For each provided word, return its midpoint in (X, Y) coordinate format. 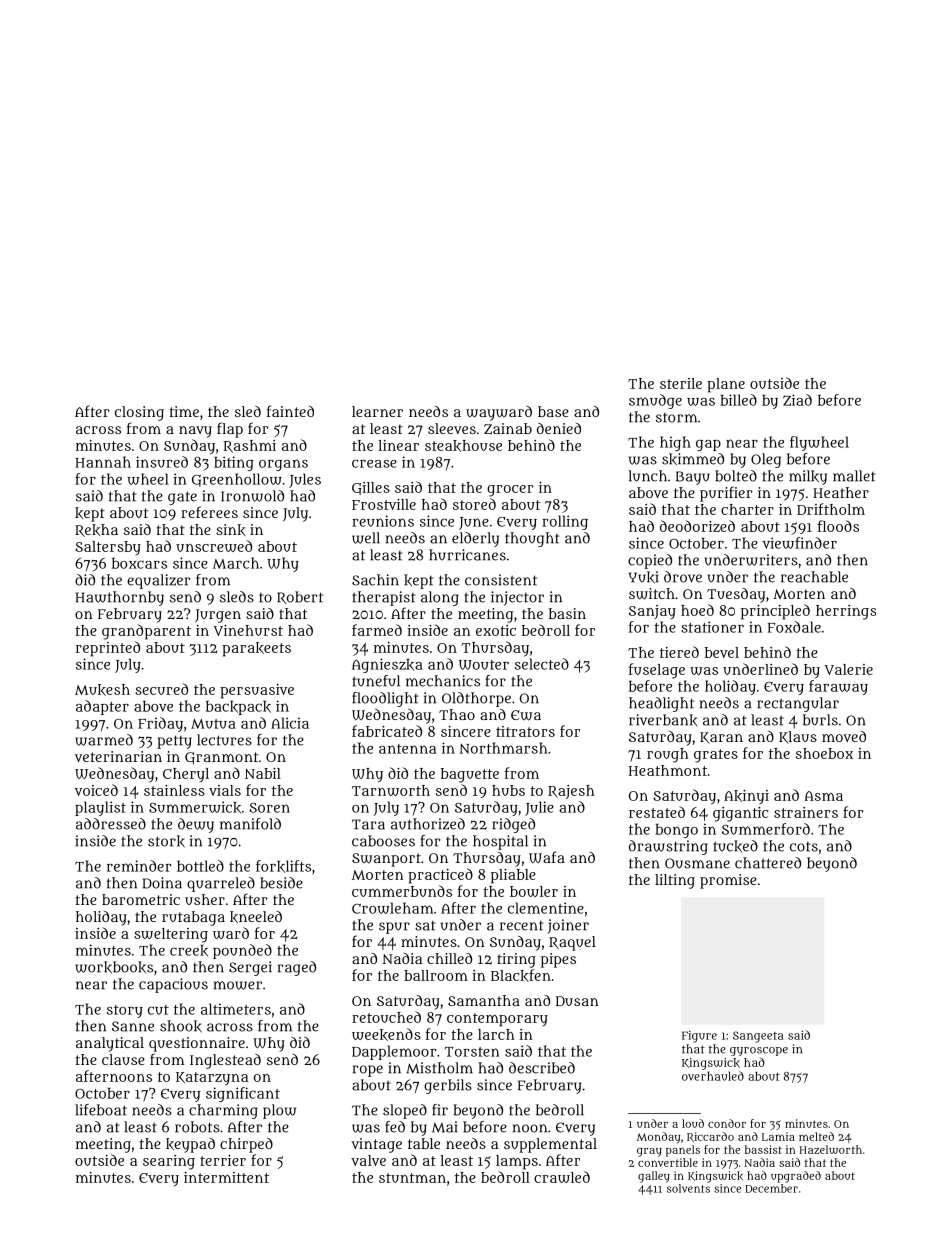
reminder (139, 866)
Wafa (547, 857)
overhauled (713, 1076)
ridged (513, 825)
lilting (675, 881)
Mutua (213, 724)
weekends (386, 1034)
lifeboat (101, 1110)
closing (139, 413)
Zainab (508, 429)
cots (804, 847)
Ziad (797, 400)
